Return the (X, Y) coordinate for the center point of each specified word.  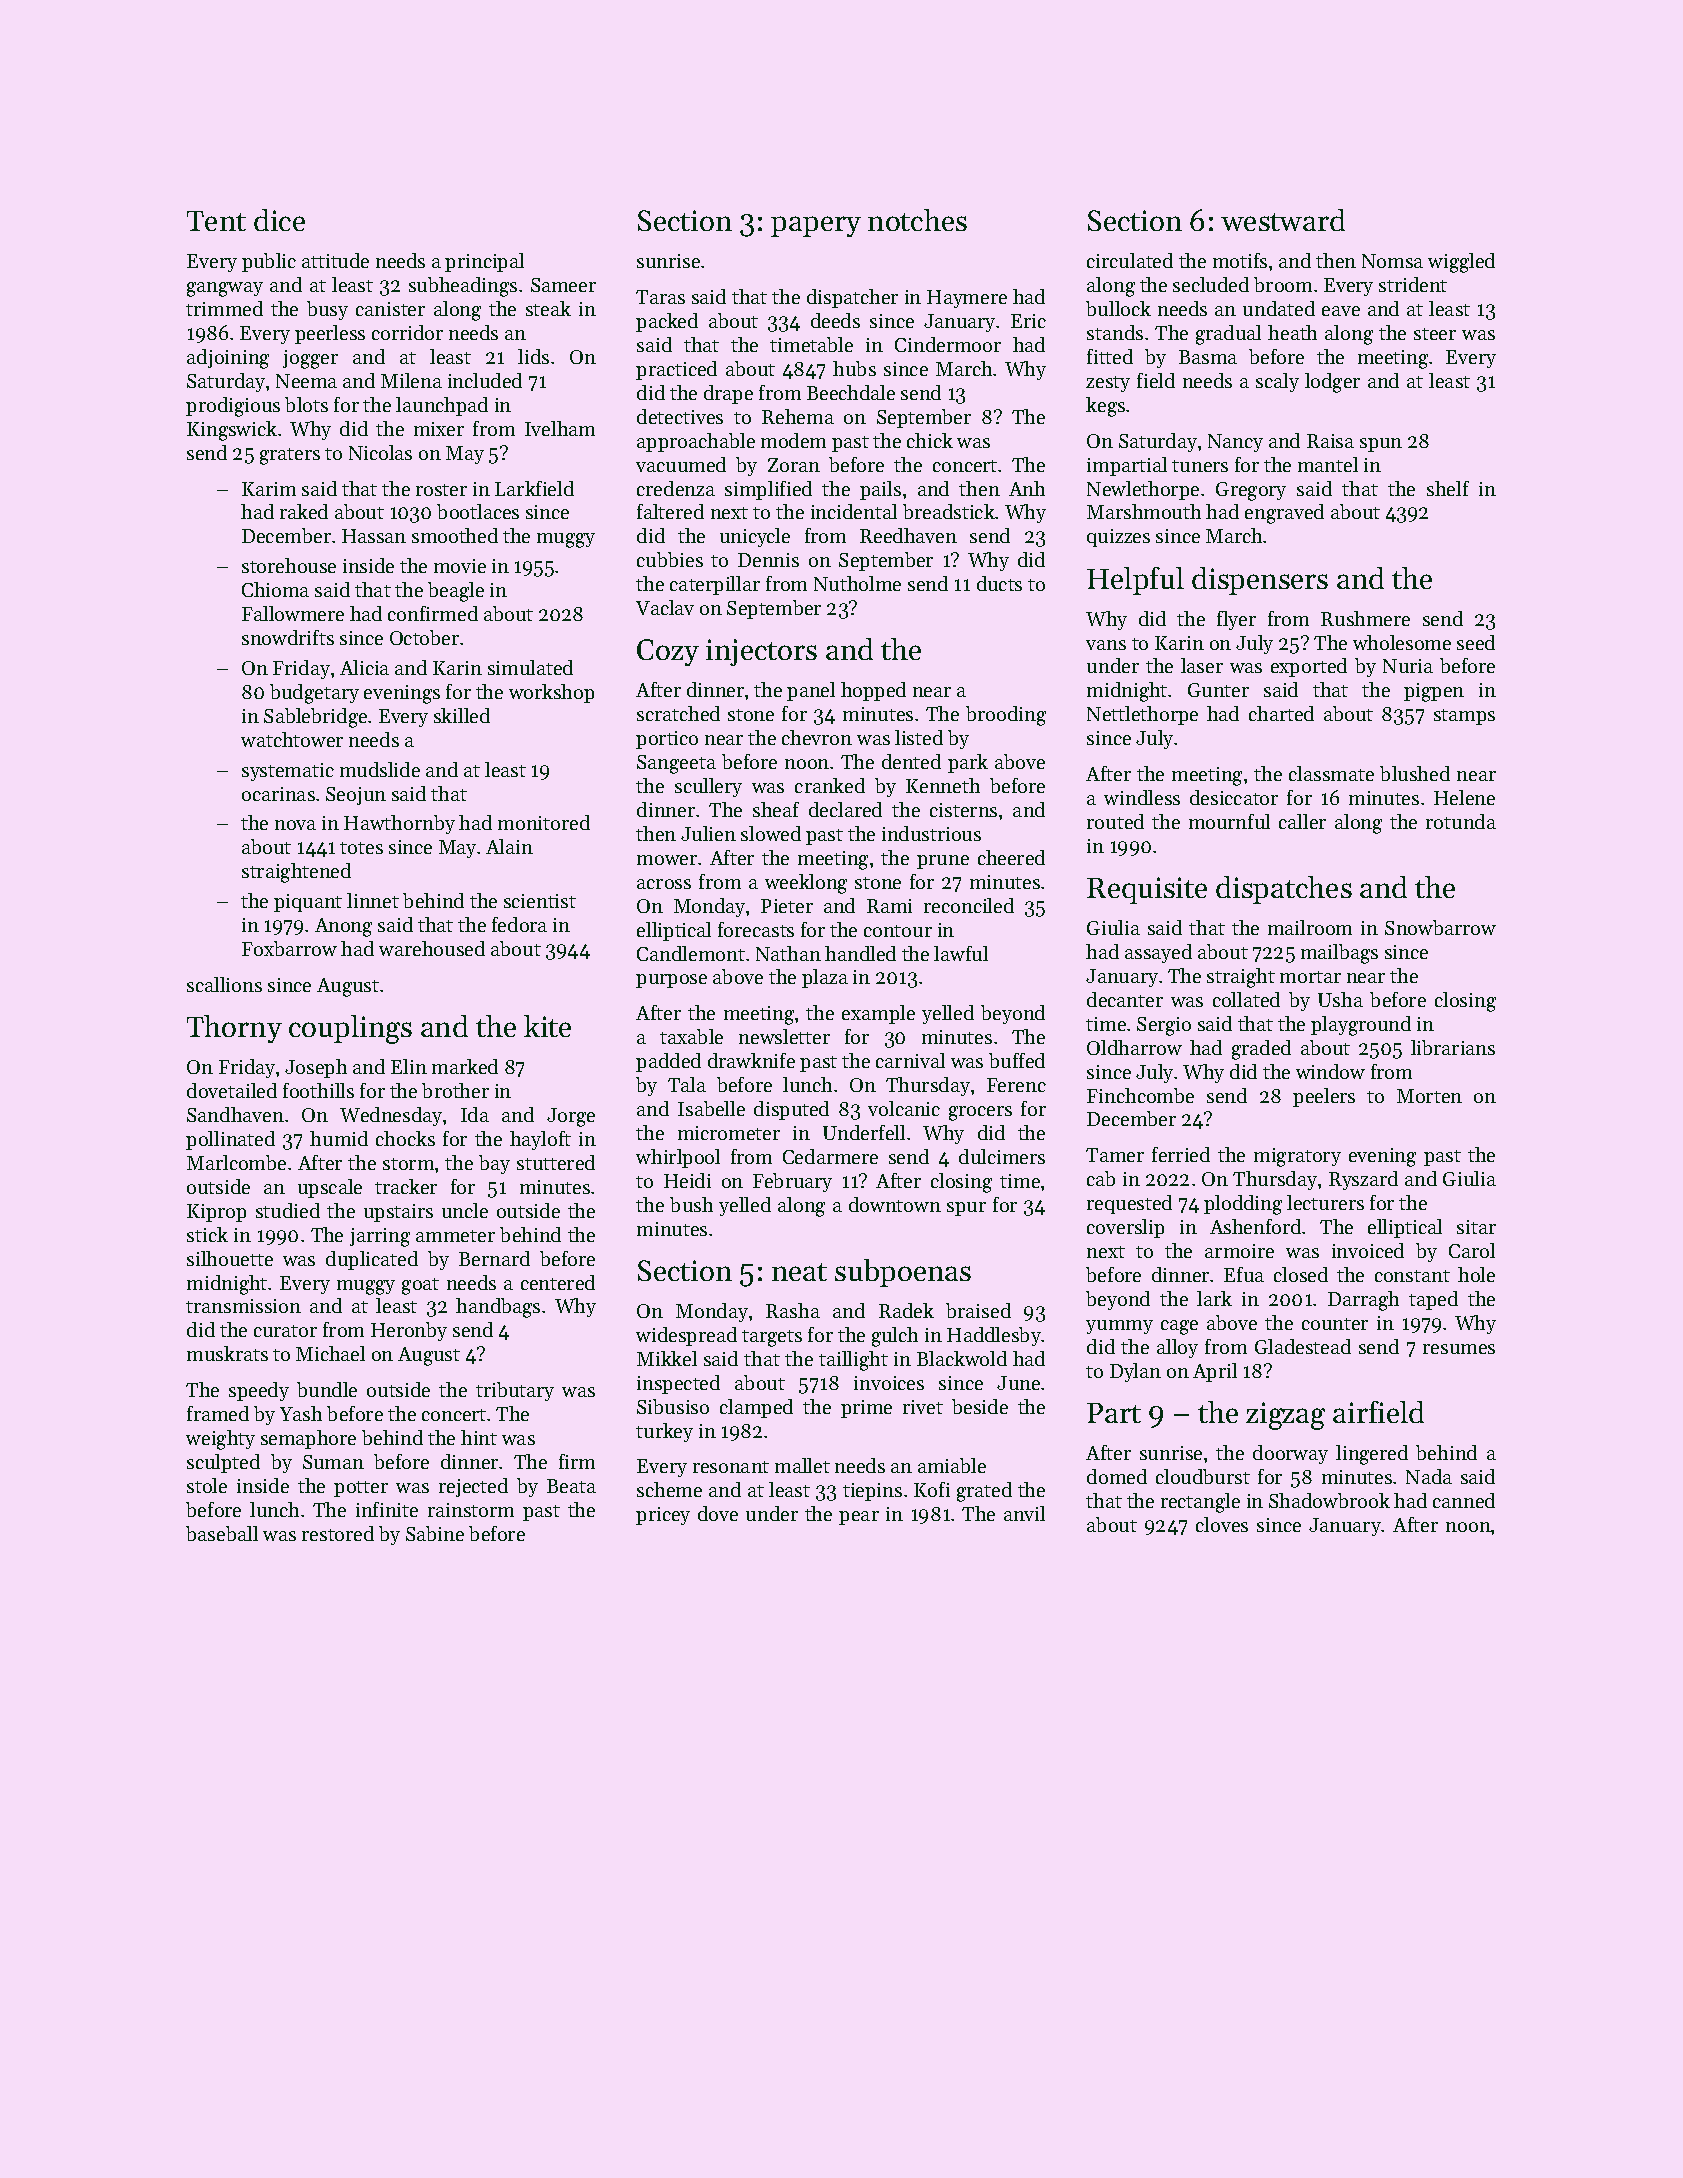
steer (1435, 334)
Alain (509, 846)
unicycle (755, 537)
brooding (1006, 716)
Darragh (1363, 1301)
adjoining (228, 359)
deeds (835, 320)
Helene (1464, 797)
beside (980, 1406)
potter (361, 1489)
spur (966, 1209)
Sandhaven (235, 1114)
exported (1309, 667)
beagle (456, 592)
